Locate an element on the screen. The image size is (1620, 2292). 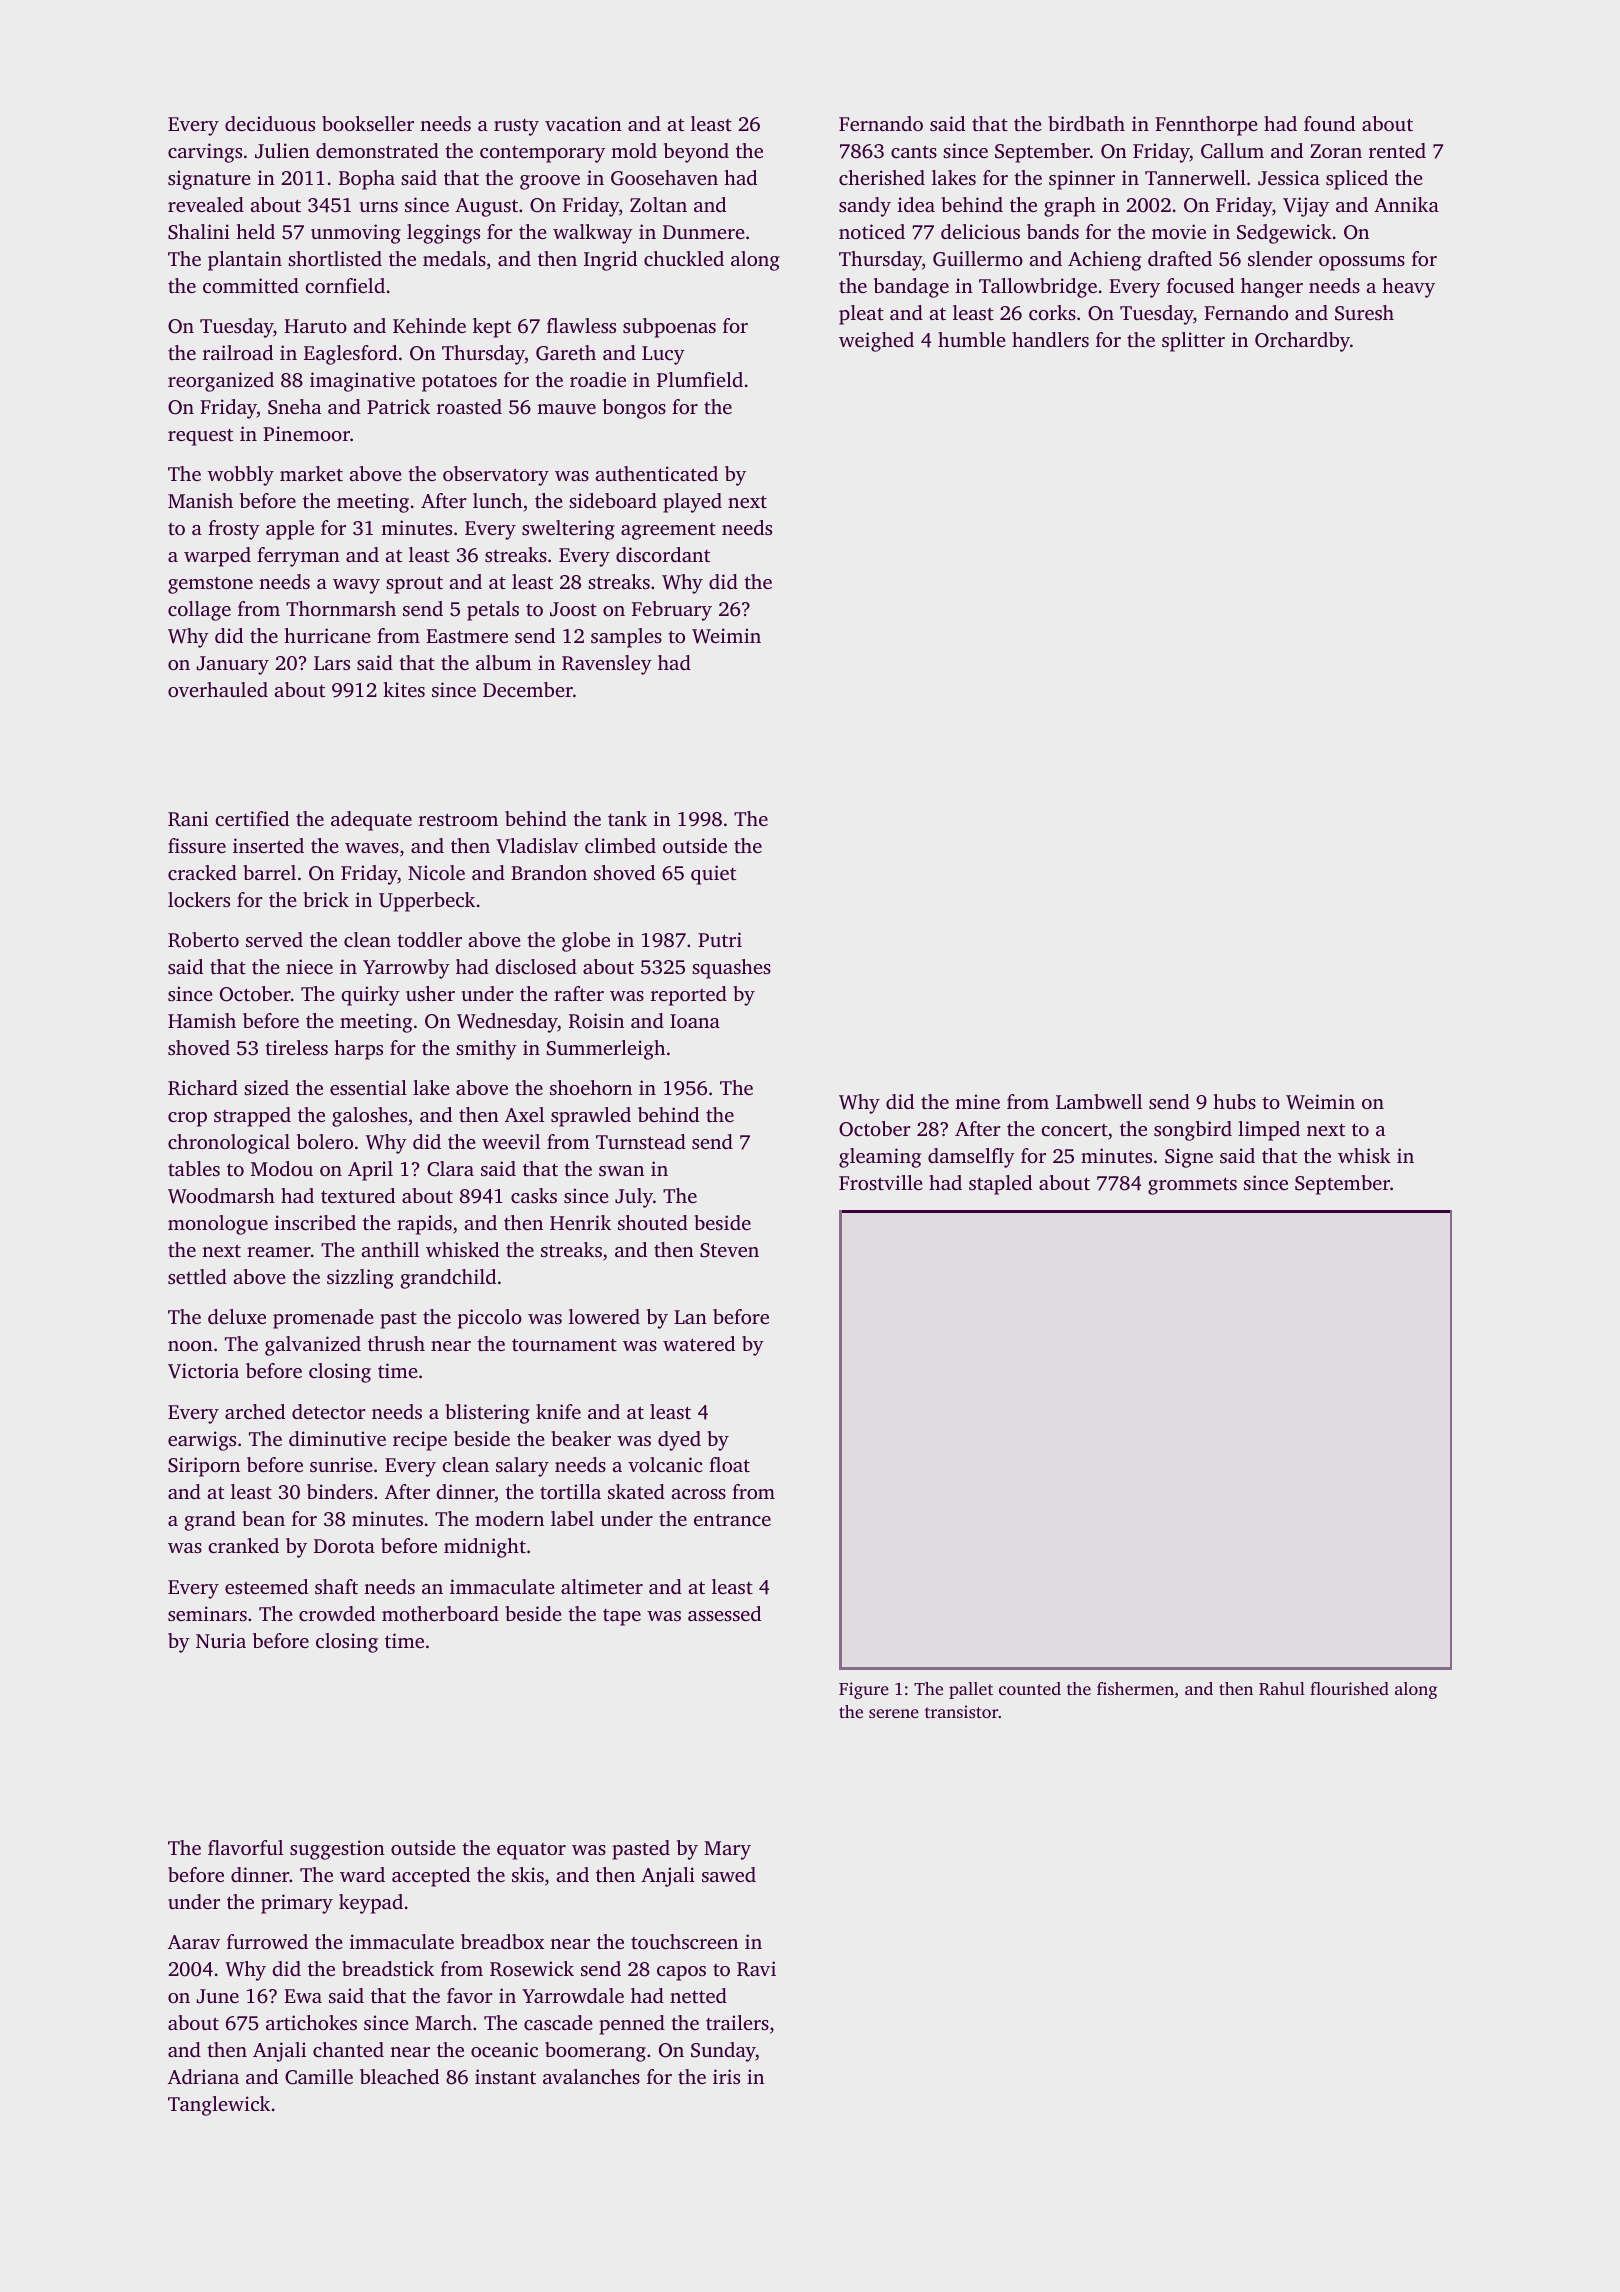
favor is located at coordinates (470, 1995).
